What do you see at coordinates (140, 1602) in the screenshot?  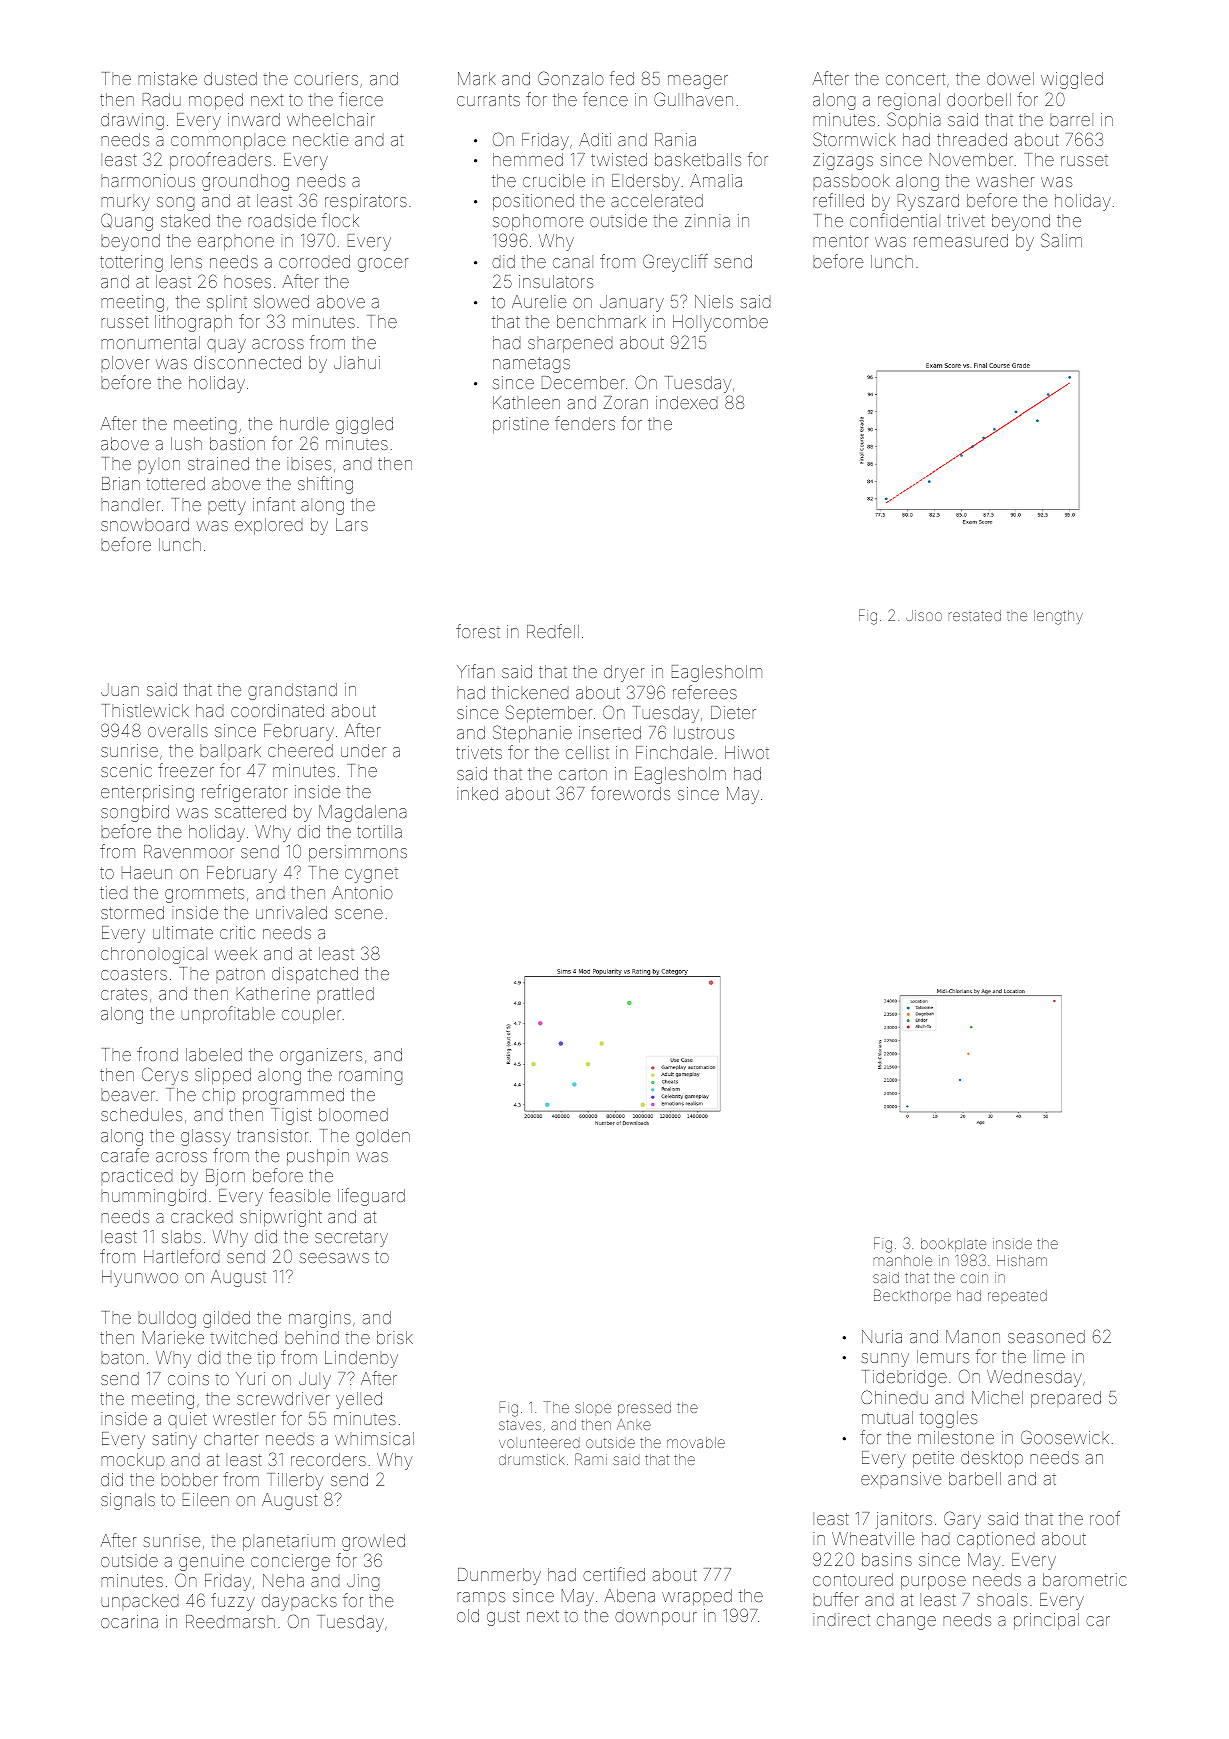 I see `unpacked` at bounding box center [140, 1602].
